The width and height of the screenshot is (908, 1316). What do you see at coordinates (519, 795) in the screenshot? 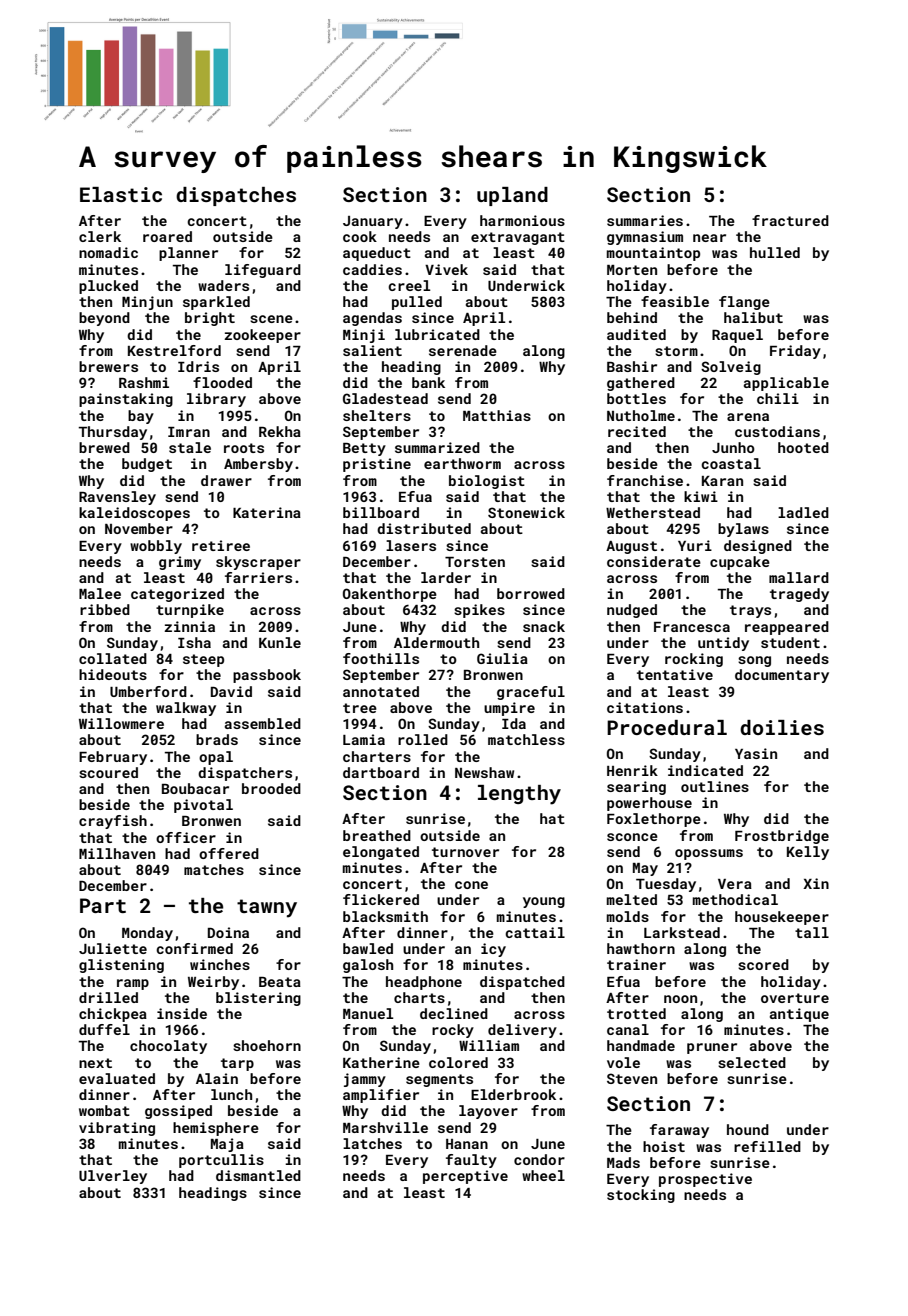
I see `lengthy` at bounding box center [519, 795].
